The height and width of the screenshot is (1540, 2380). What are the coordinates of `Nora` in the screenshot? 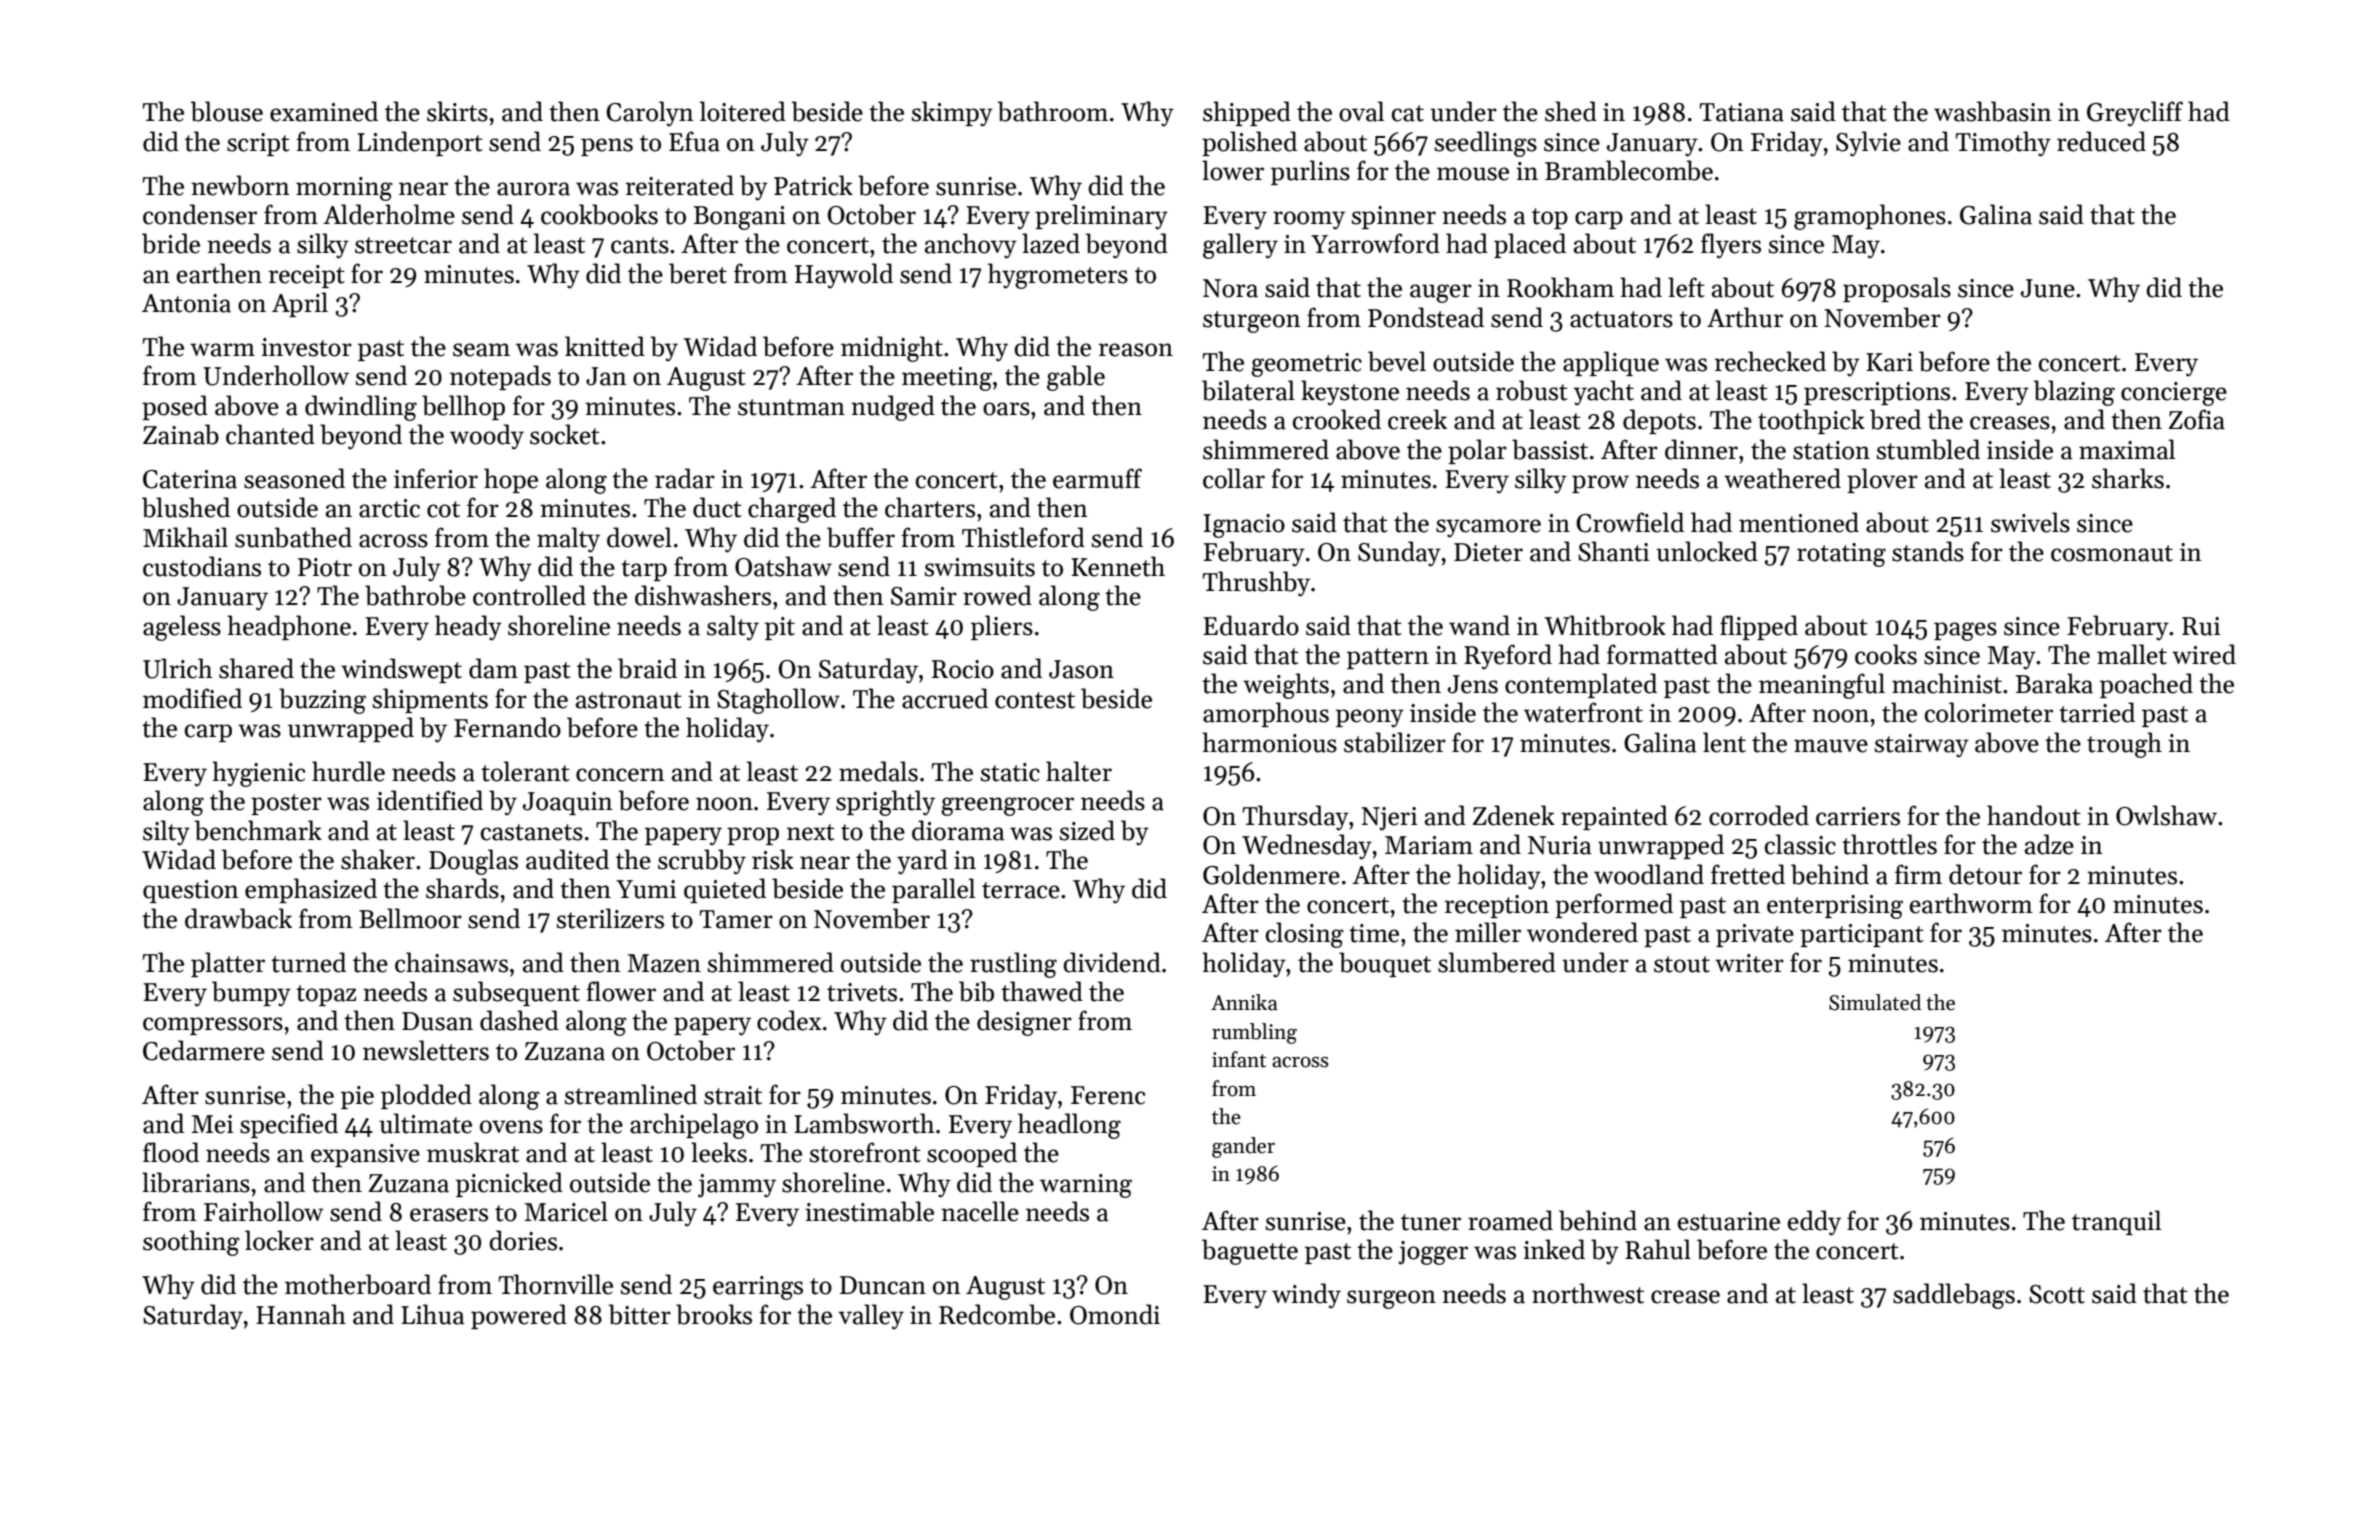 It's located at (1230, 288).
